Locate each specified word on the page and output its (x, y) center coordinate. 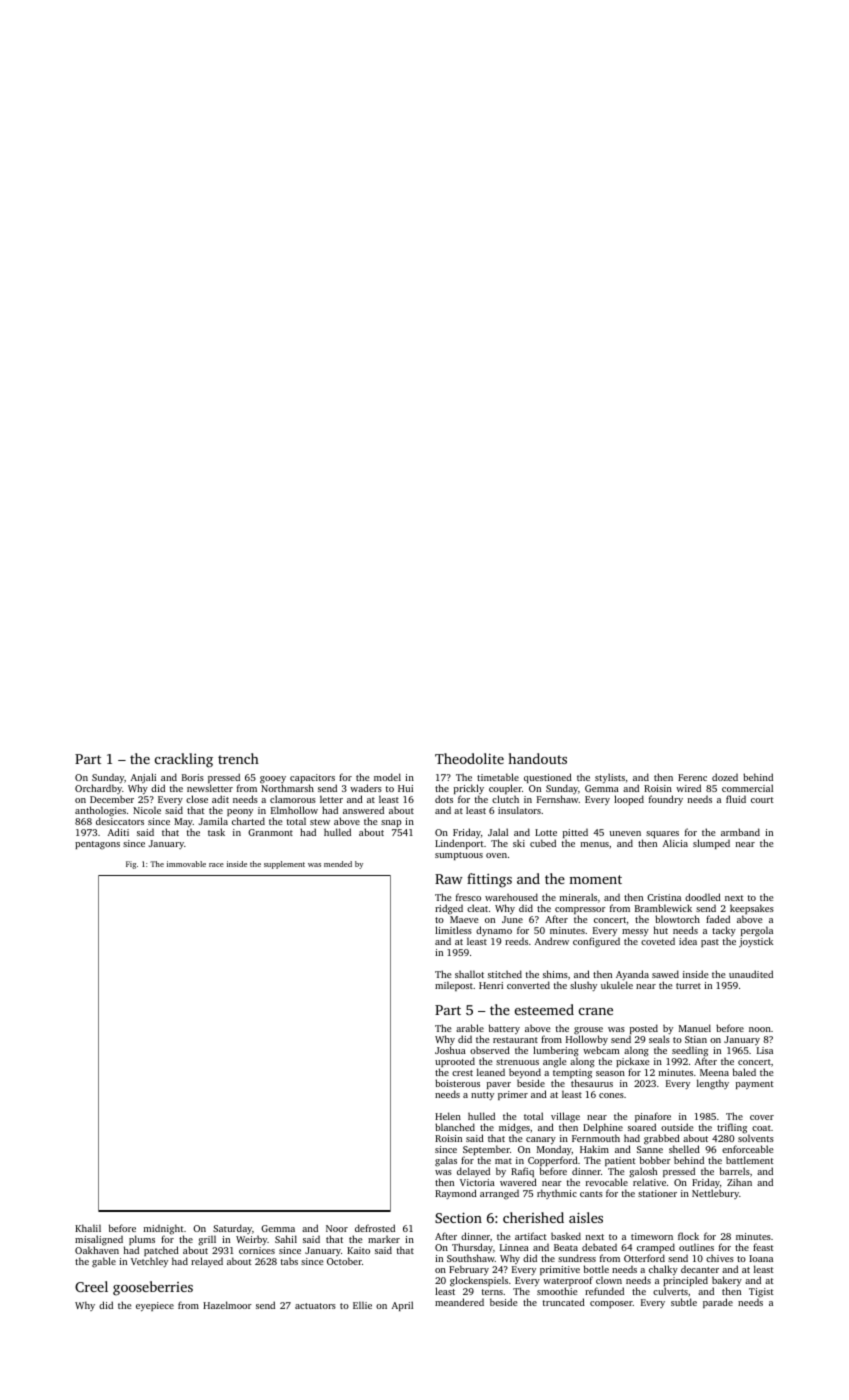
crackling (184, 760)
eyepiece (155, 1306)
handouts (537, 758)
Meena (714, 1072)
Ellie (362, 1305)
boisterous (457, 1083)
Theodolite (469, 758)
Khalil (88, 1228)
